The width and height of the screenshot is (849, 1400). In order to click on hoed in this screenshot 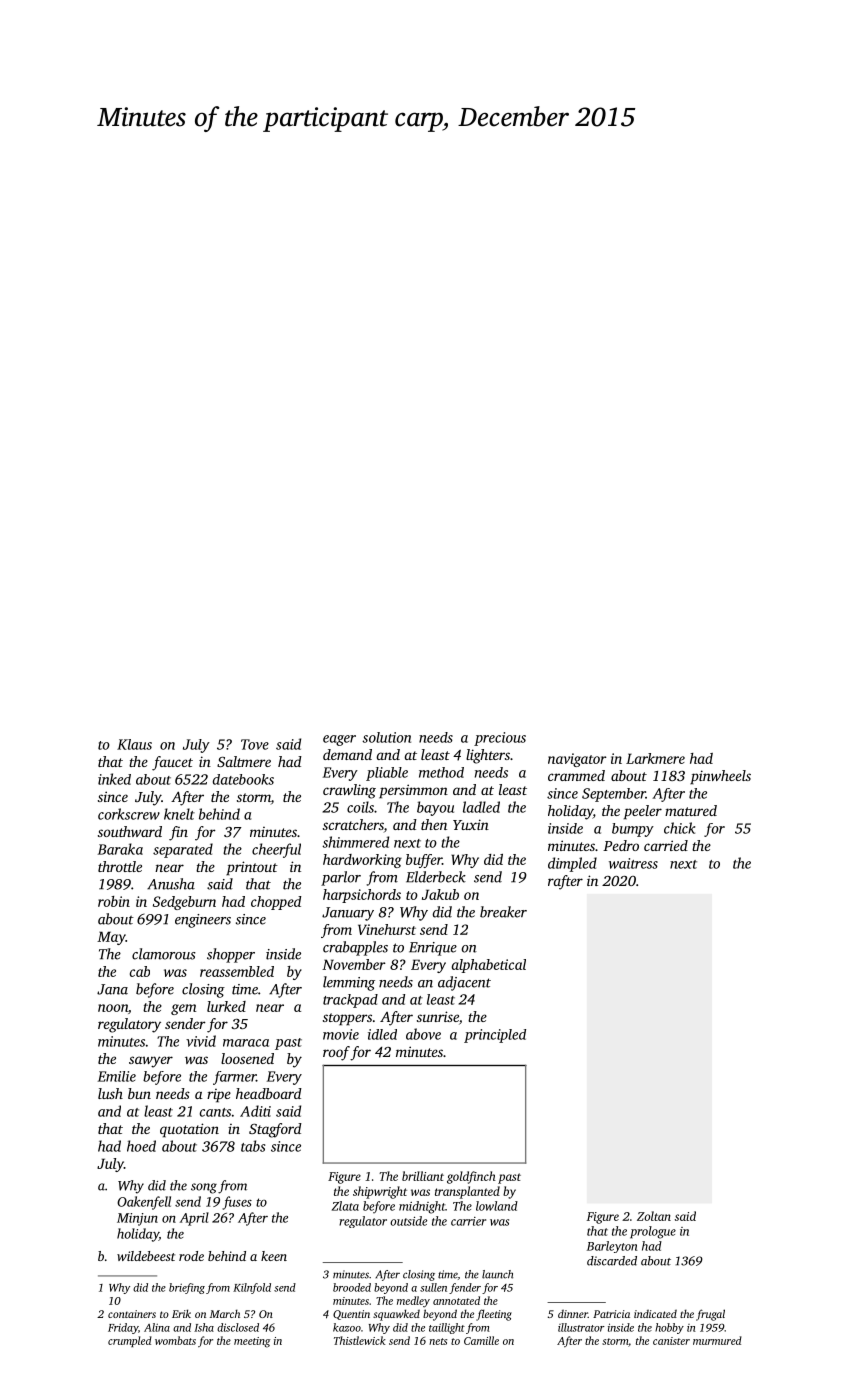, I will do `click(141, 1146)`.
